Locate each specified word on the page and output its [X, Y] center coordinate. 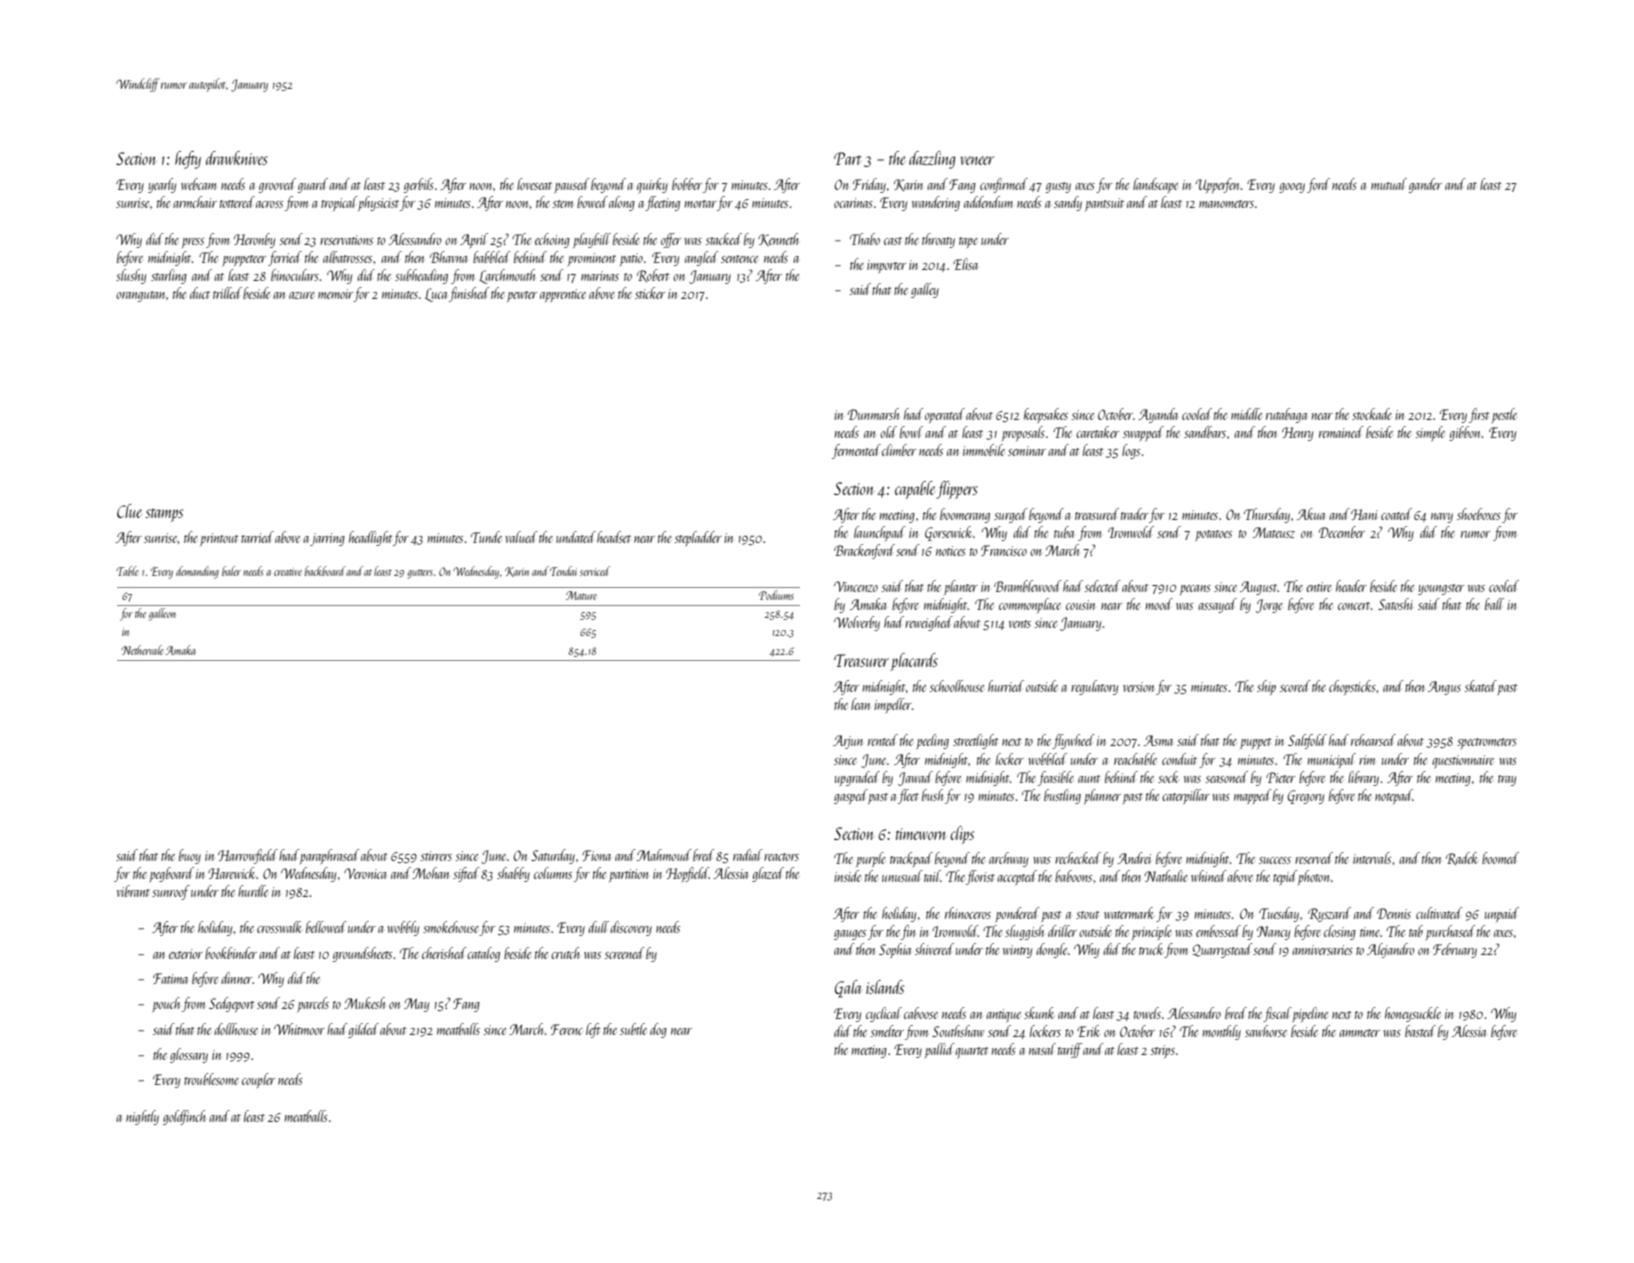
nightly [142, 1117]
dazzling [932, 160]
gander [1425, 185]
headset [614, 537]
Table [127, 571]
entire [1319, 587]
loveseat [534, 184]
